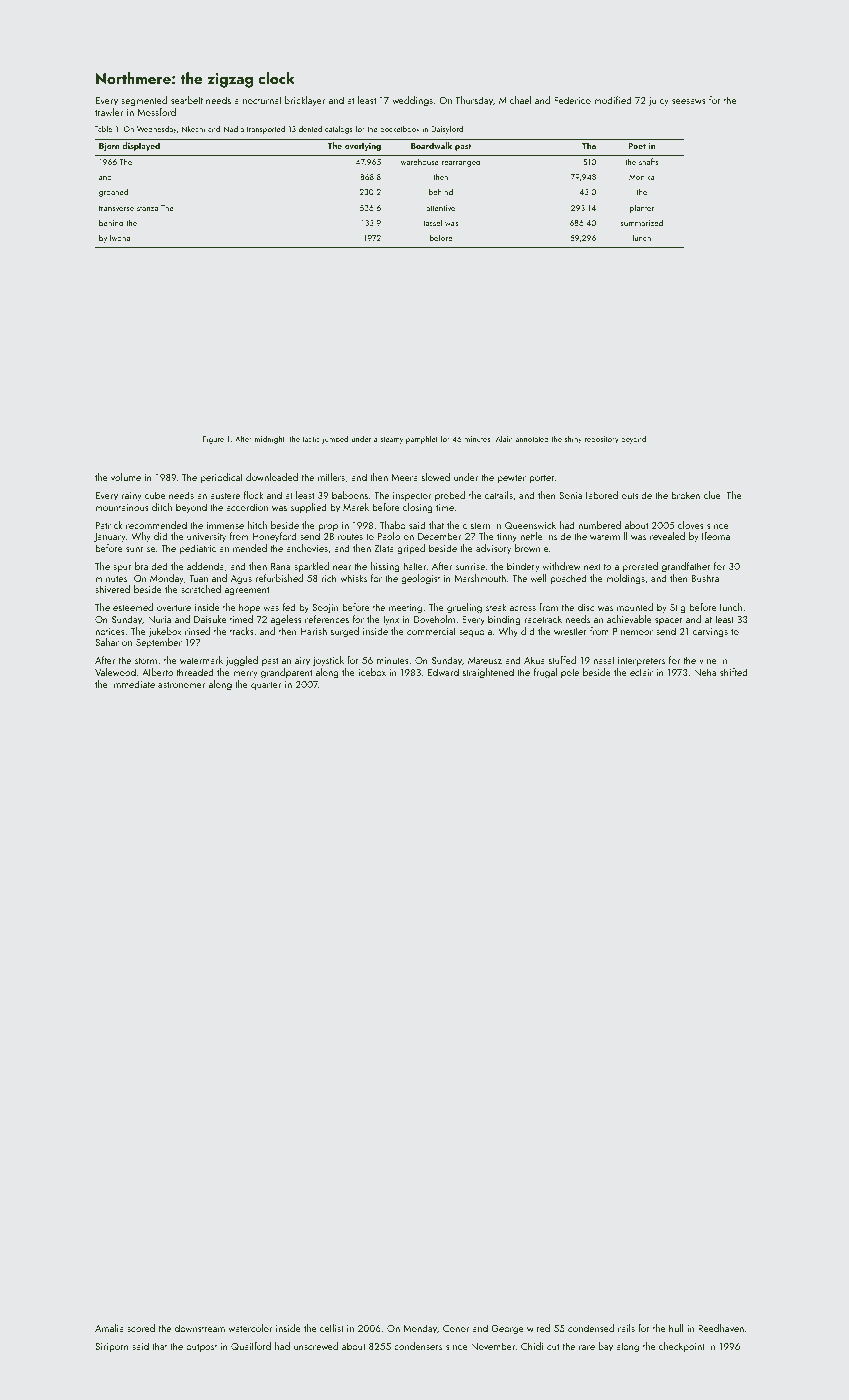  What do you see at coordinates (608, 536) in the screenshot?
I see `watermill` at bounding box center [608, 536].
